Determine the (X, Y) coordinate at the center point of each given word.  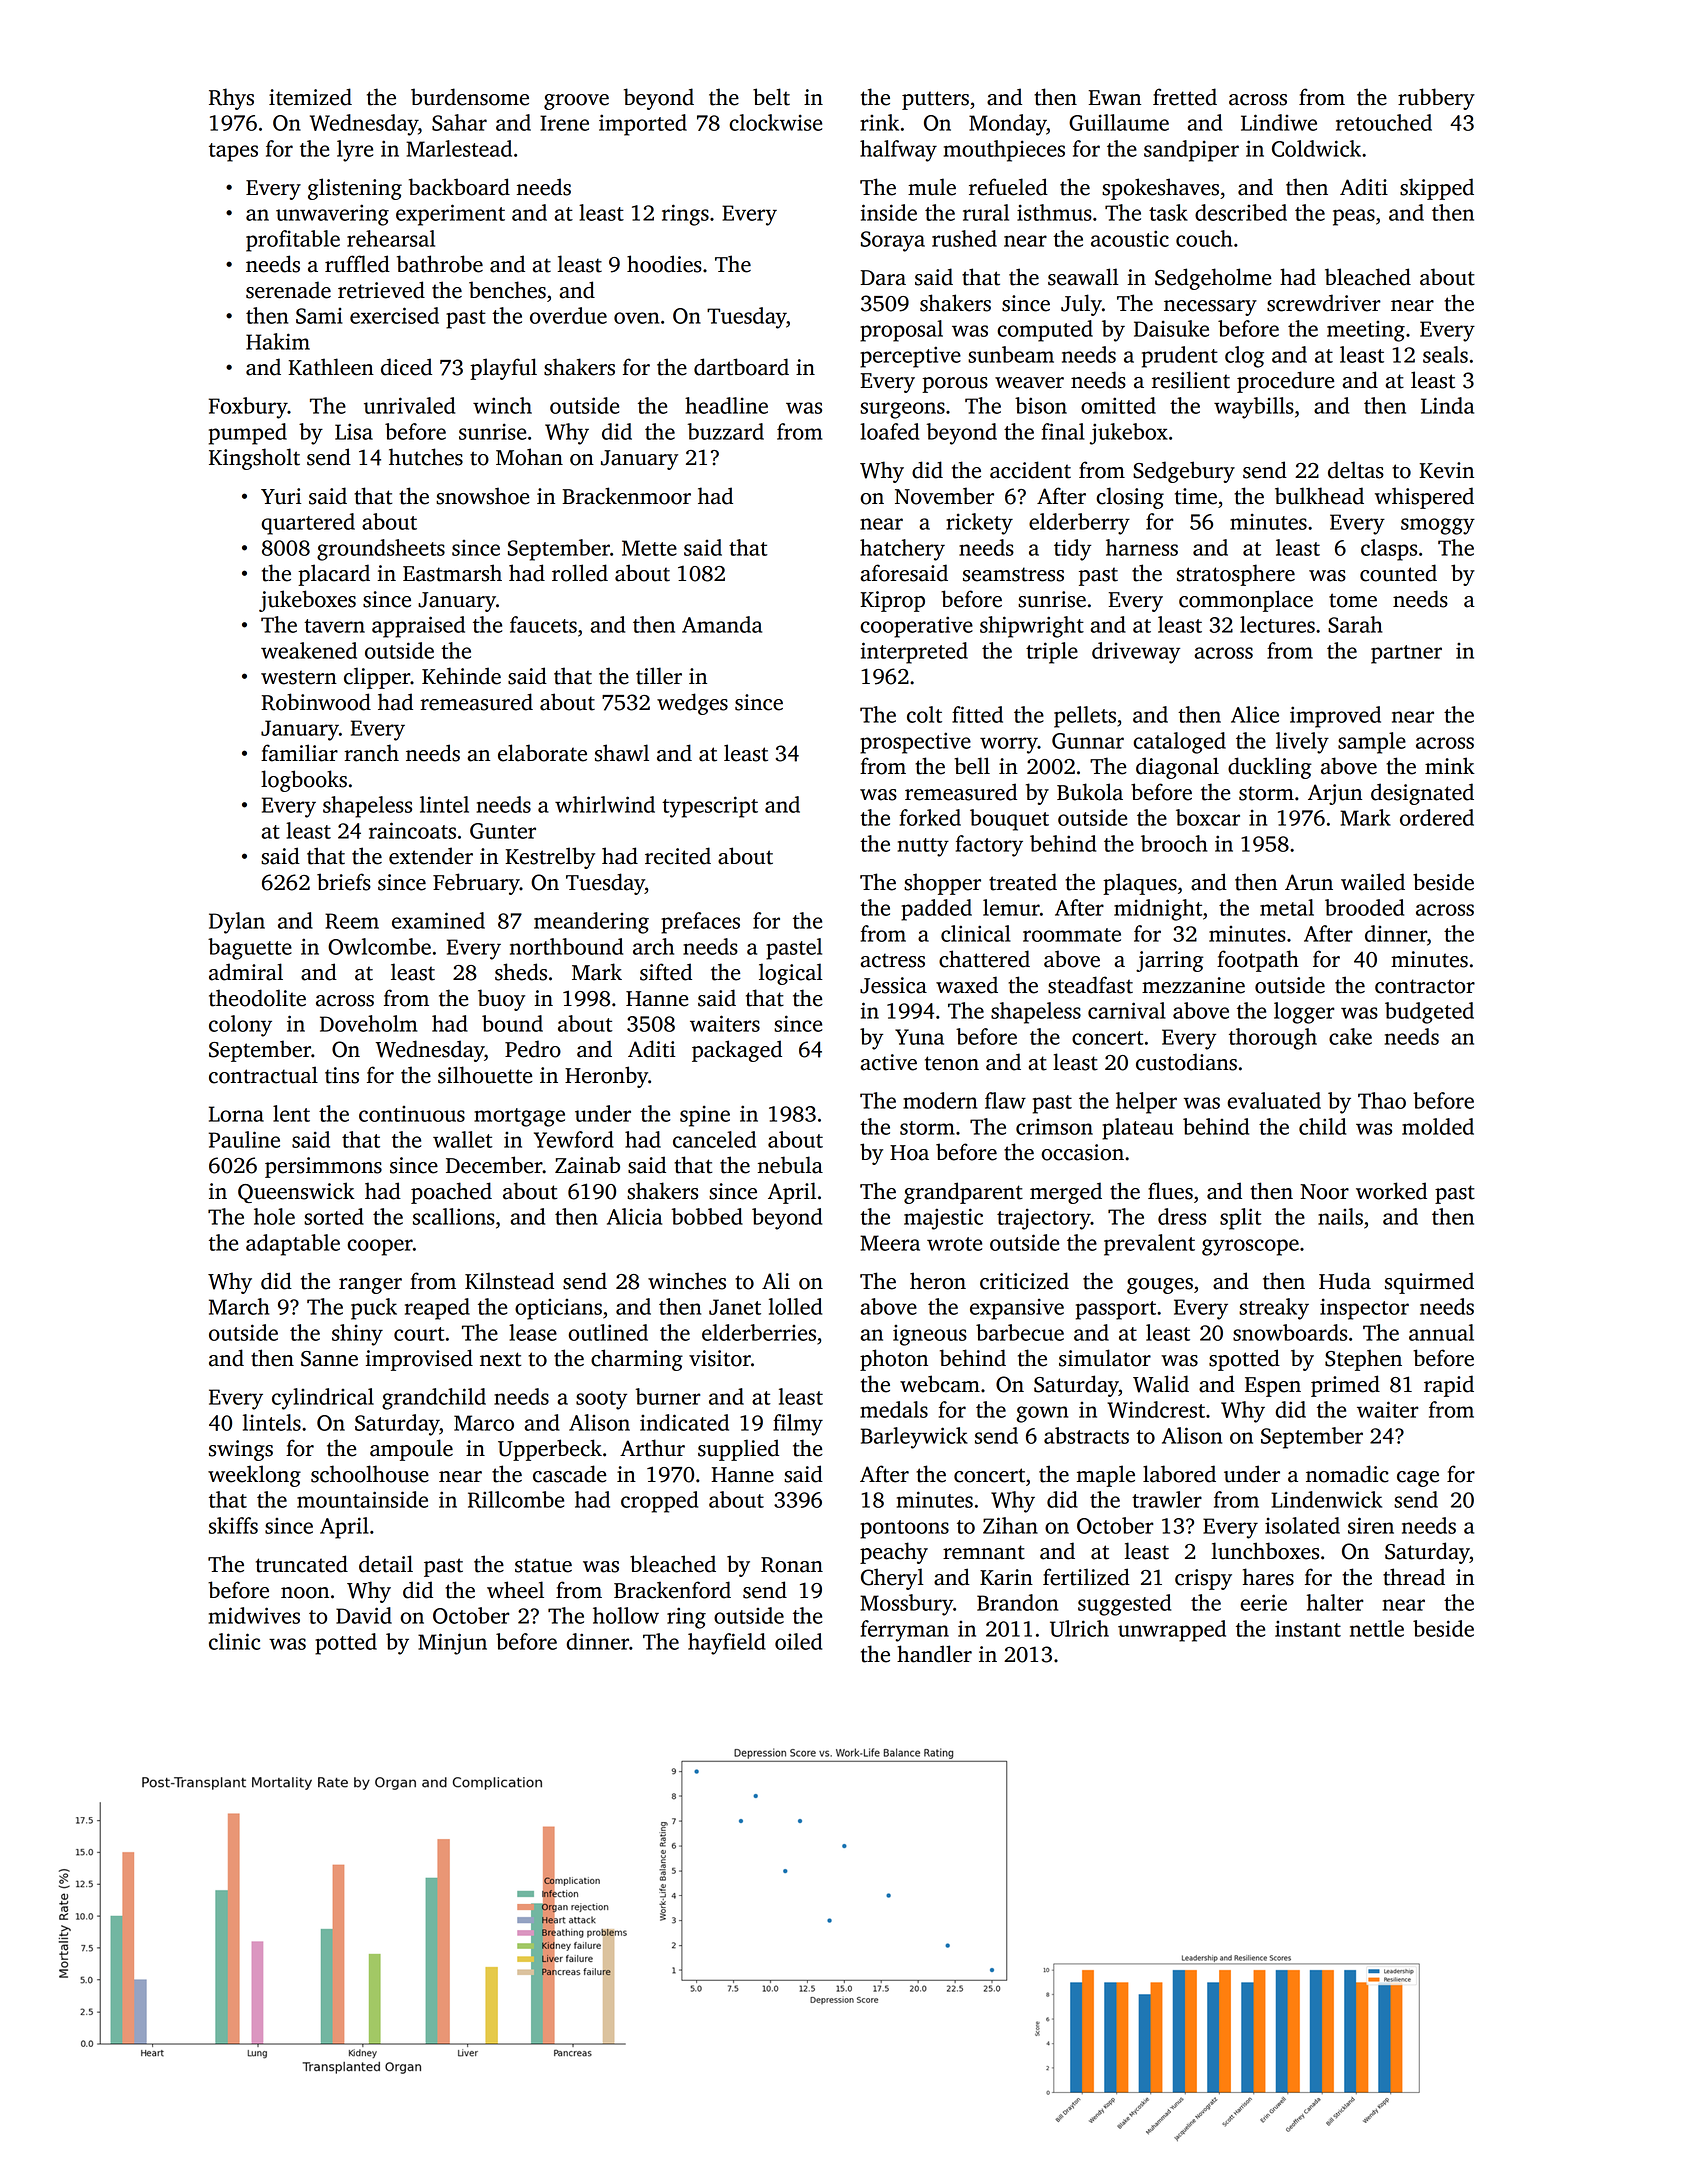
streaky (1274, 1309)
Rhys (231, 99)
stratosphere (1236, 575)
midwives (254, 1615)
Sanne (329, 1359)
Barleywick (914, 1438)
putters (935, 100)
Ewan (1114, 98)
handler (934, 1654)
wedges (692, 704)
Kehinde (461, 676)
